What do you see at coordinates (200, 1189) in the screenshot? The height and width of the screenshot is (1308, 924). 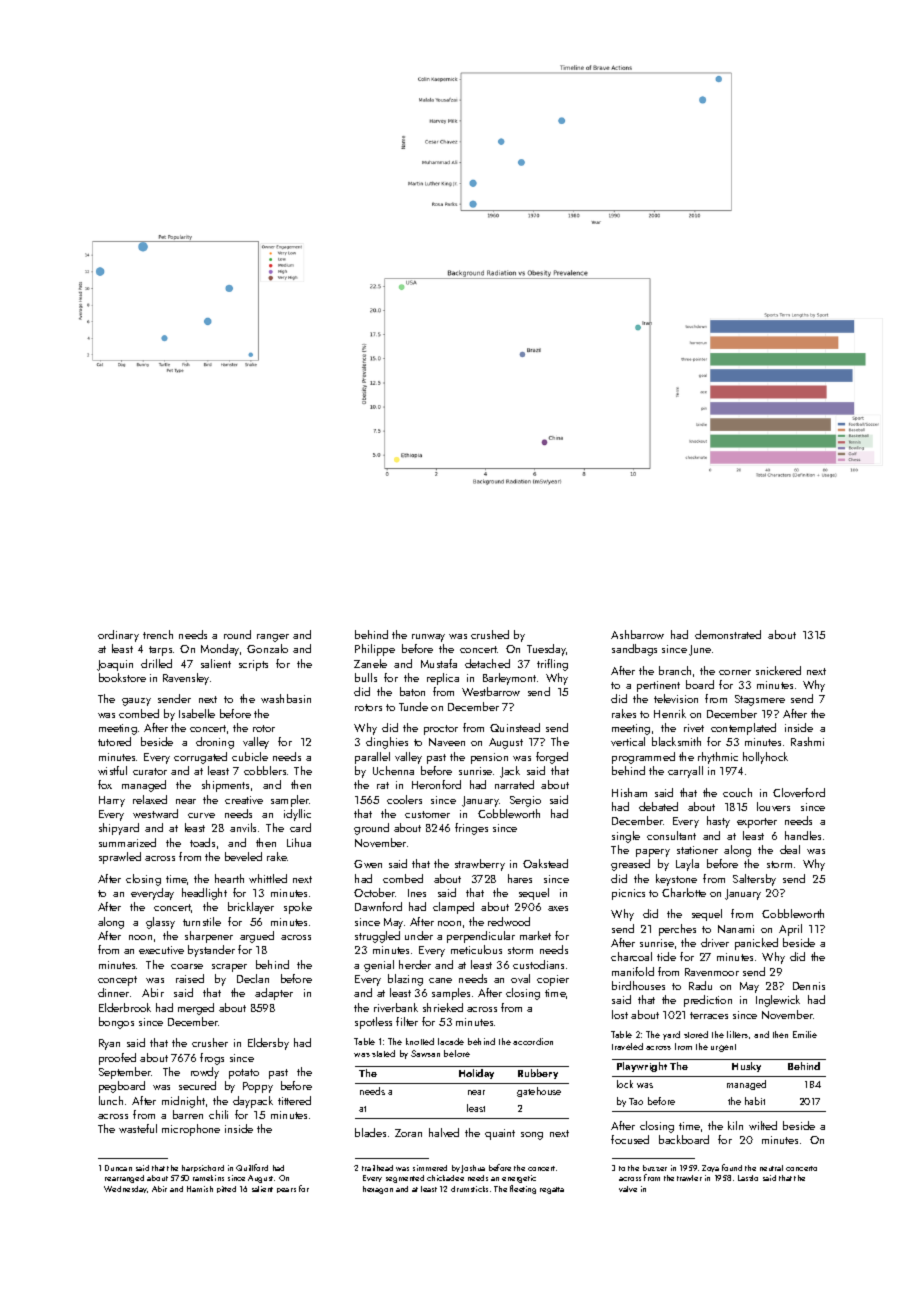 I see `Hamish` at bounding box center [200, 1189].
